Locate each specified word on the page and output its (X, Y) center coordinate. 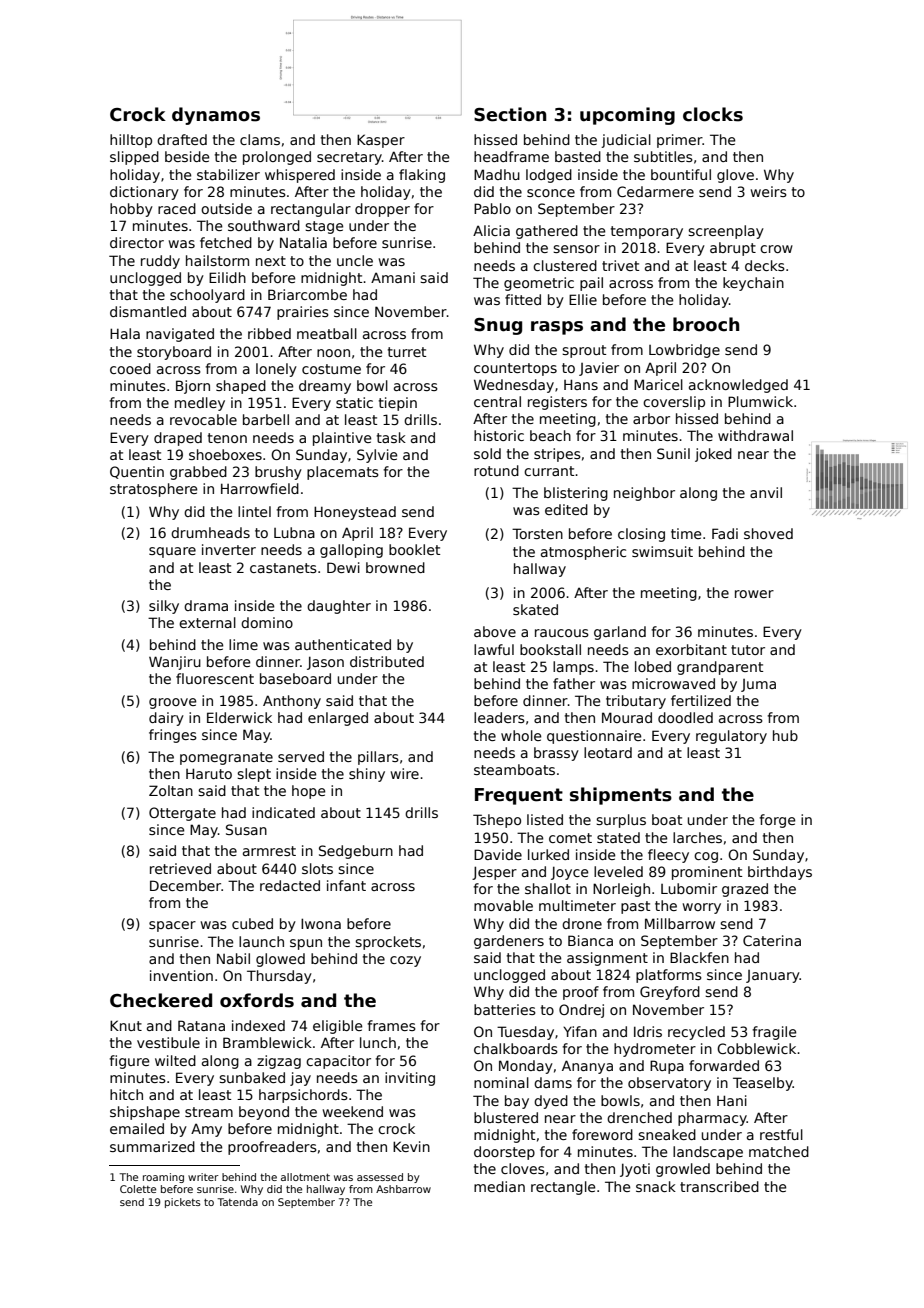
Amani (393, 277)
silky (164, 607)
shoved (768, 533)
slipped (134, 158)
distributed (387, 661)
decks (765, 265)
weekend (353, 1111)
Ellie (583, 299)
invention (181, 975)
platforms (669, 976)
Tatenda (238, 1202)
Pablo (492, 208)
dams (553, 1082)
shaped (241, 387)
